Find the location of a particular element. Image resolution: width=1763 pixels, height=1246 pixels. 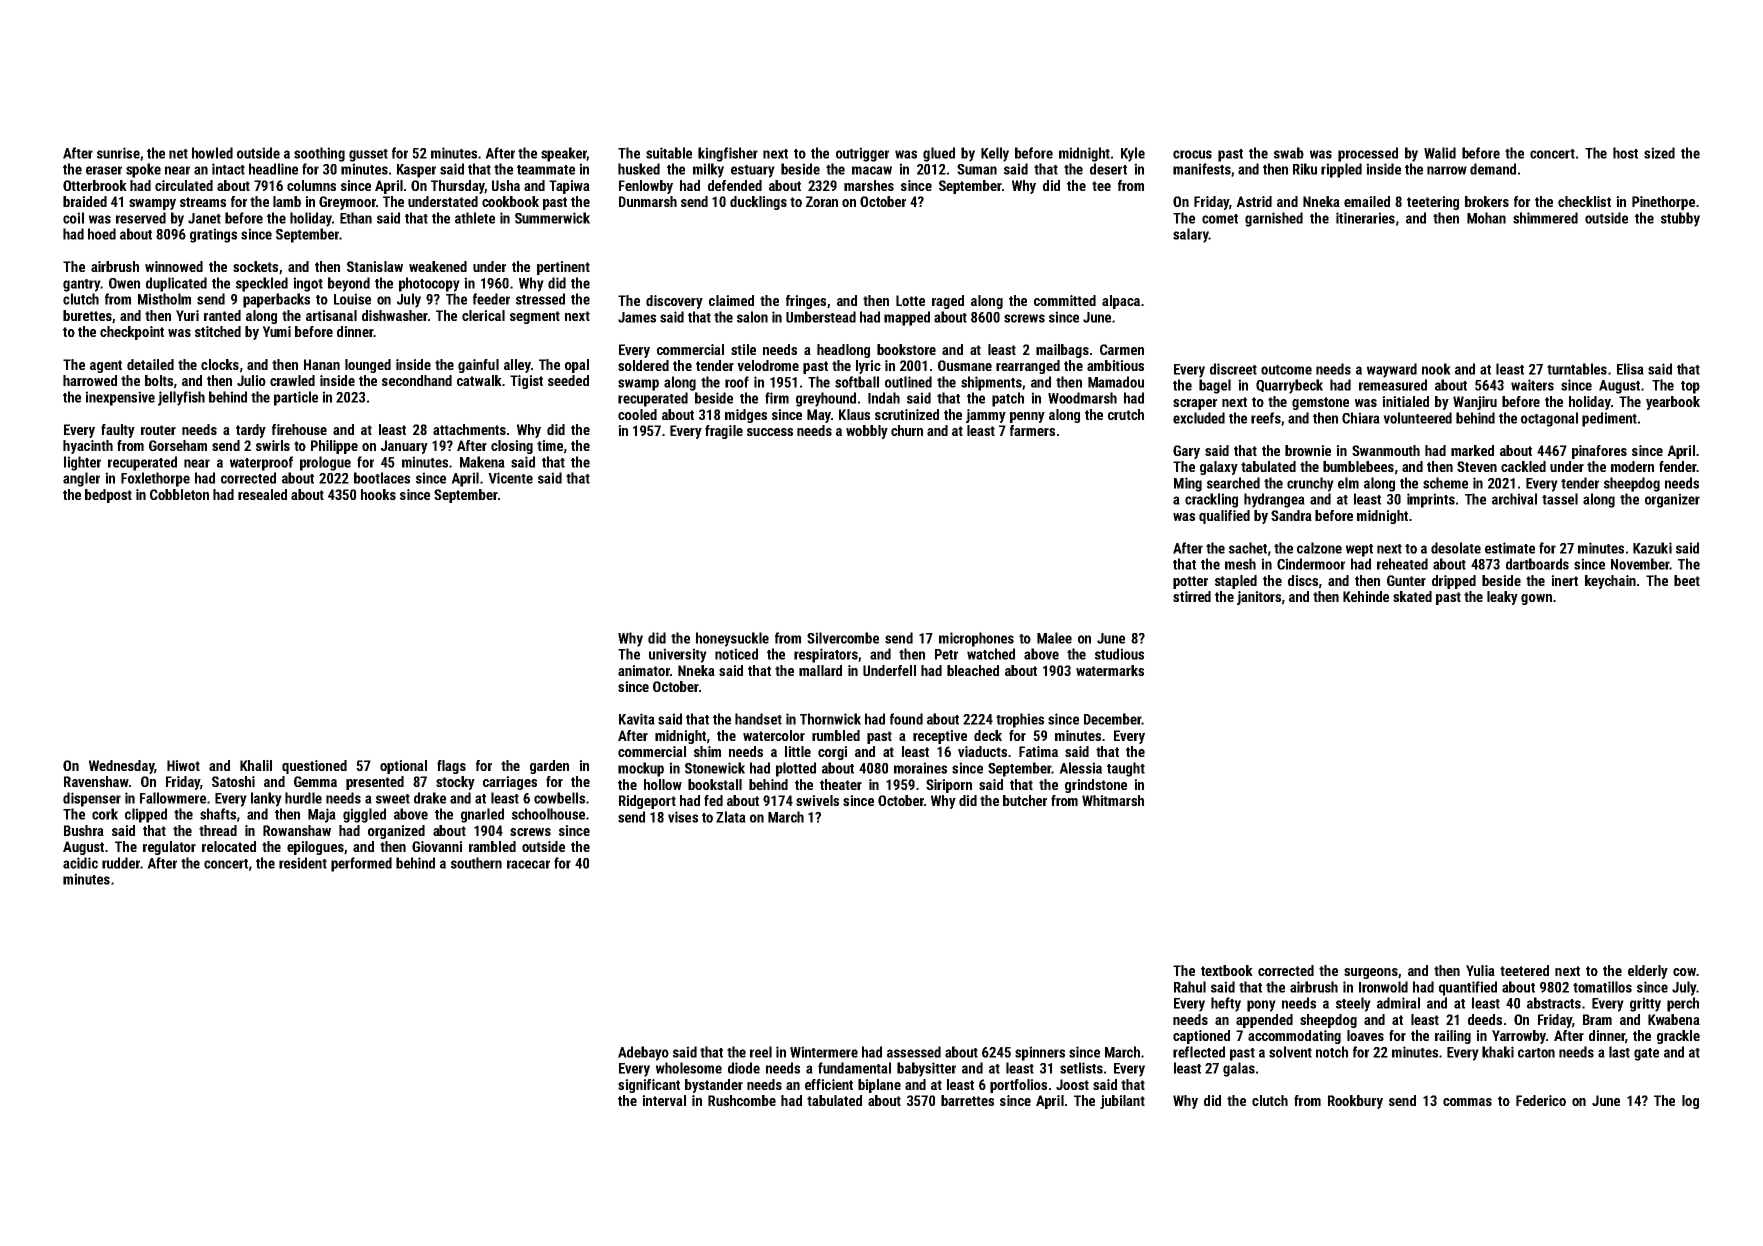

Otterbrook is located at coordinates (95, 185).
